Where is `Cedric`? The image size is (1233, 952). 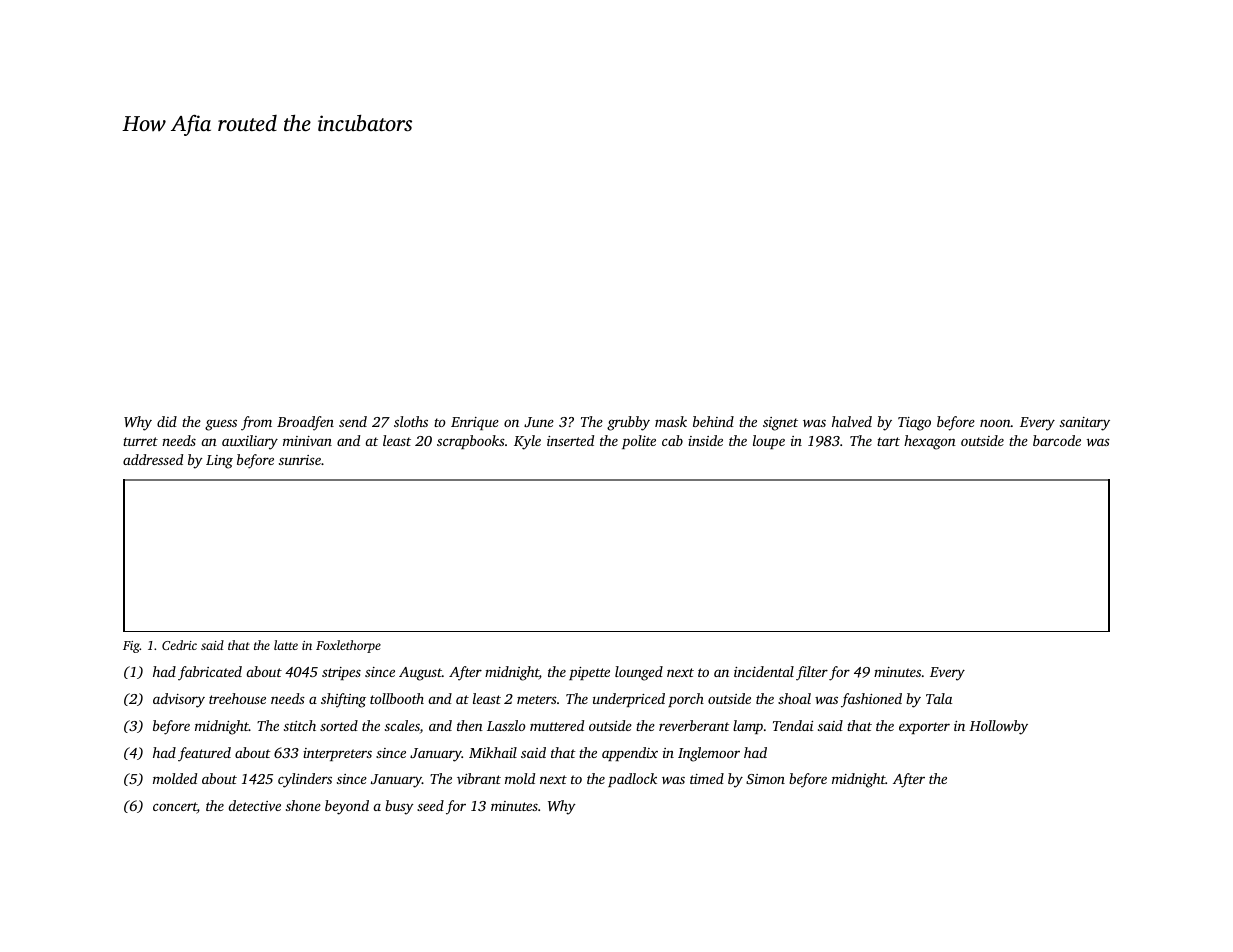
Cedric is located at coordinates (179, 645).
